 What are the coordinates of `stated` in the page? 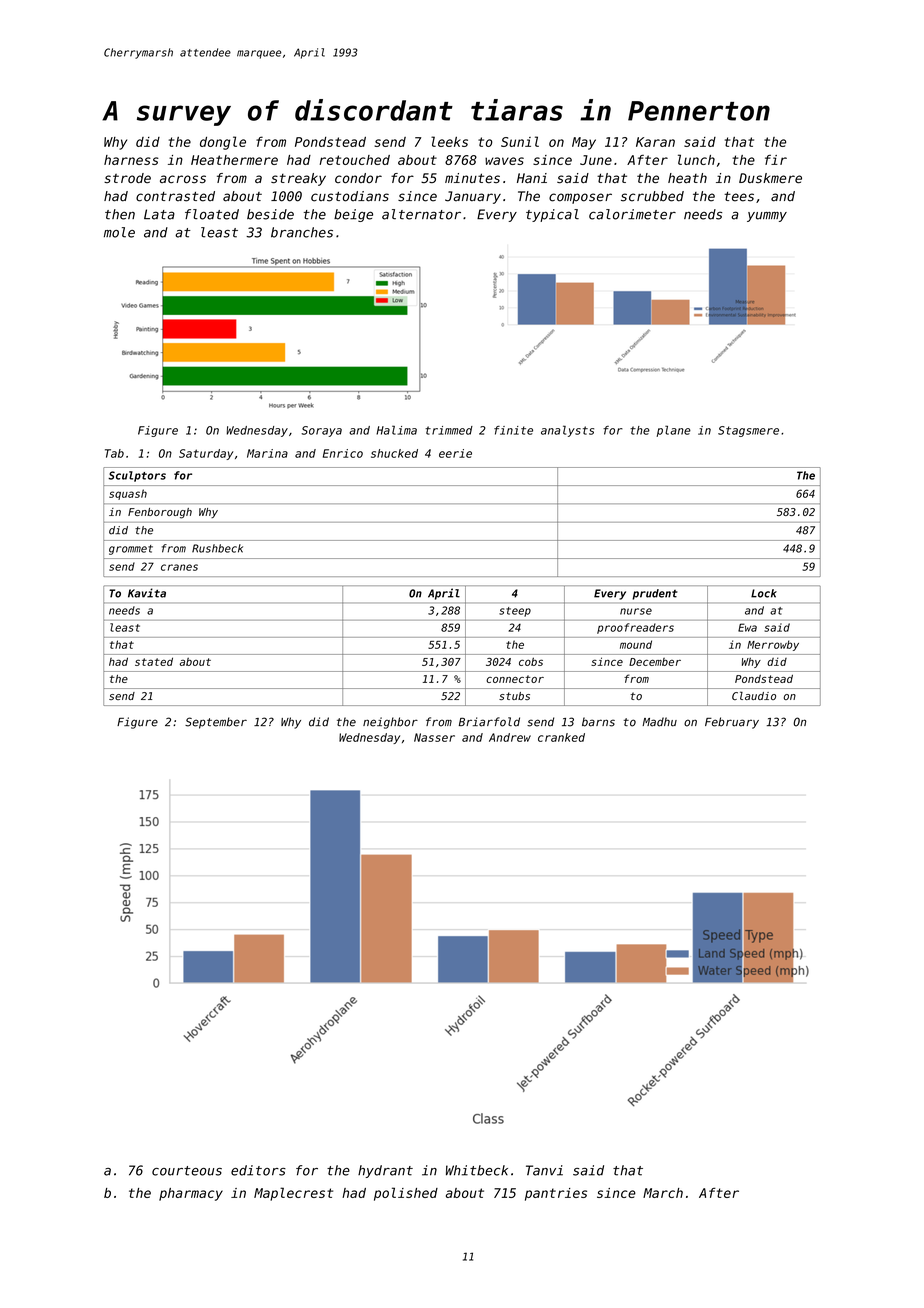 It's located at (154, 661).
